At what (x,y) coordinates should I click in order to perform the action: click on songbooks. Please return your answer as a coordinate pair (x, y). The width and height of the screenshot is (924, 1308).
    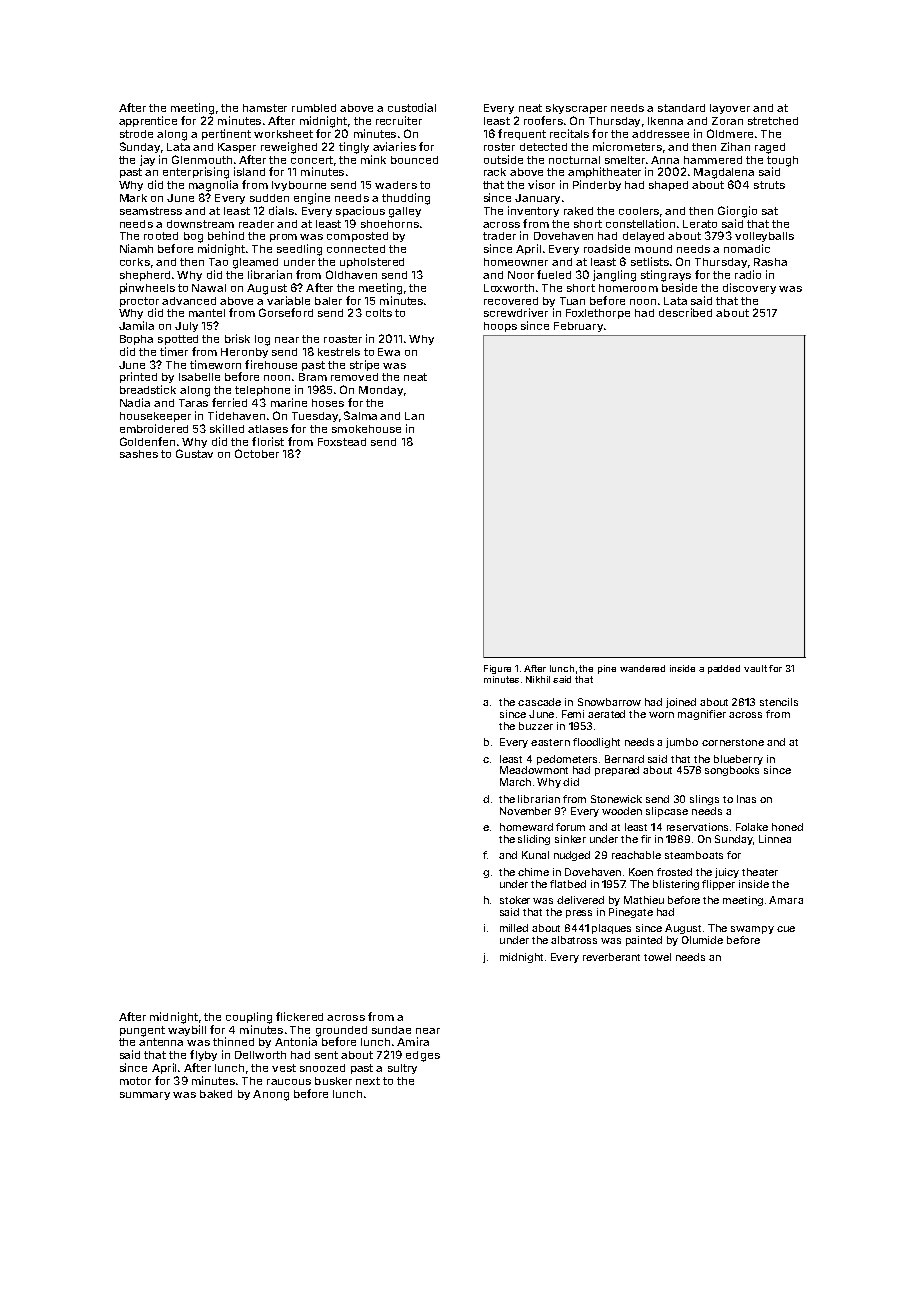
    Looking at the image, I should click on (732, 771).
